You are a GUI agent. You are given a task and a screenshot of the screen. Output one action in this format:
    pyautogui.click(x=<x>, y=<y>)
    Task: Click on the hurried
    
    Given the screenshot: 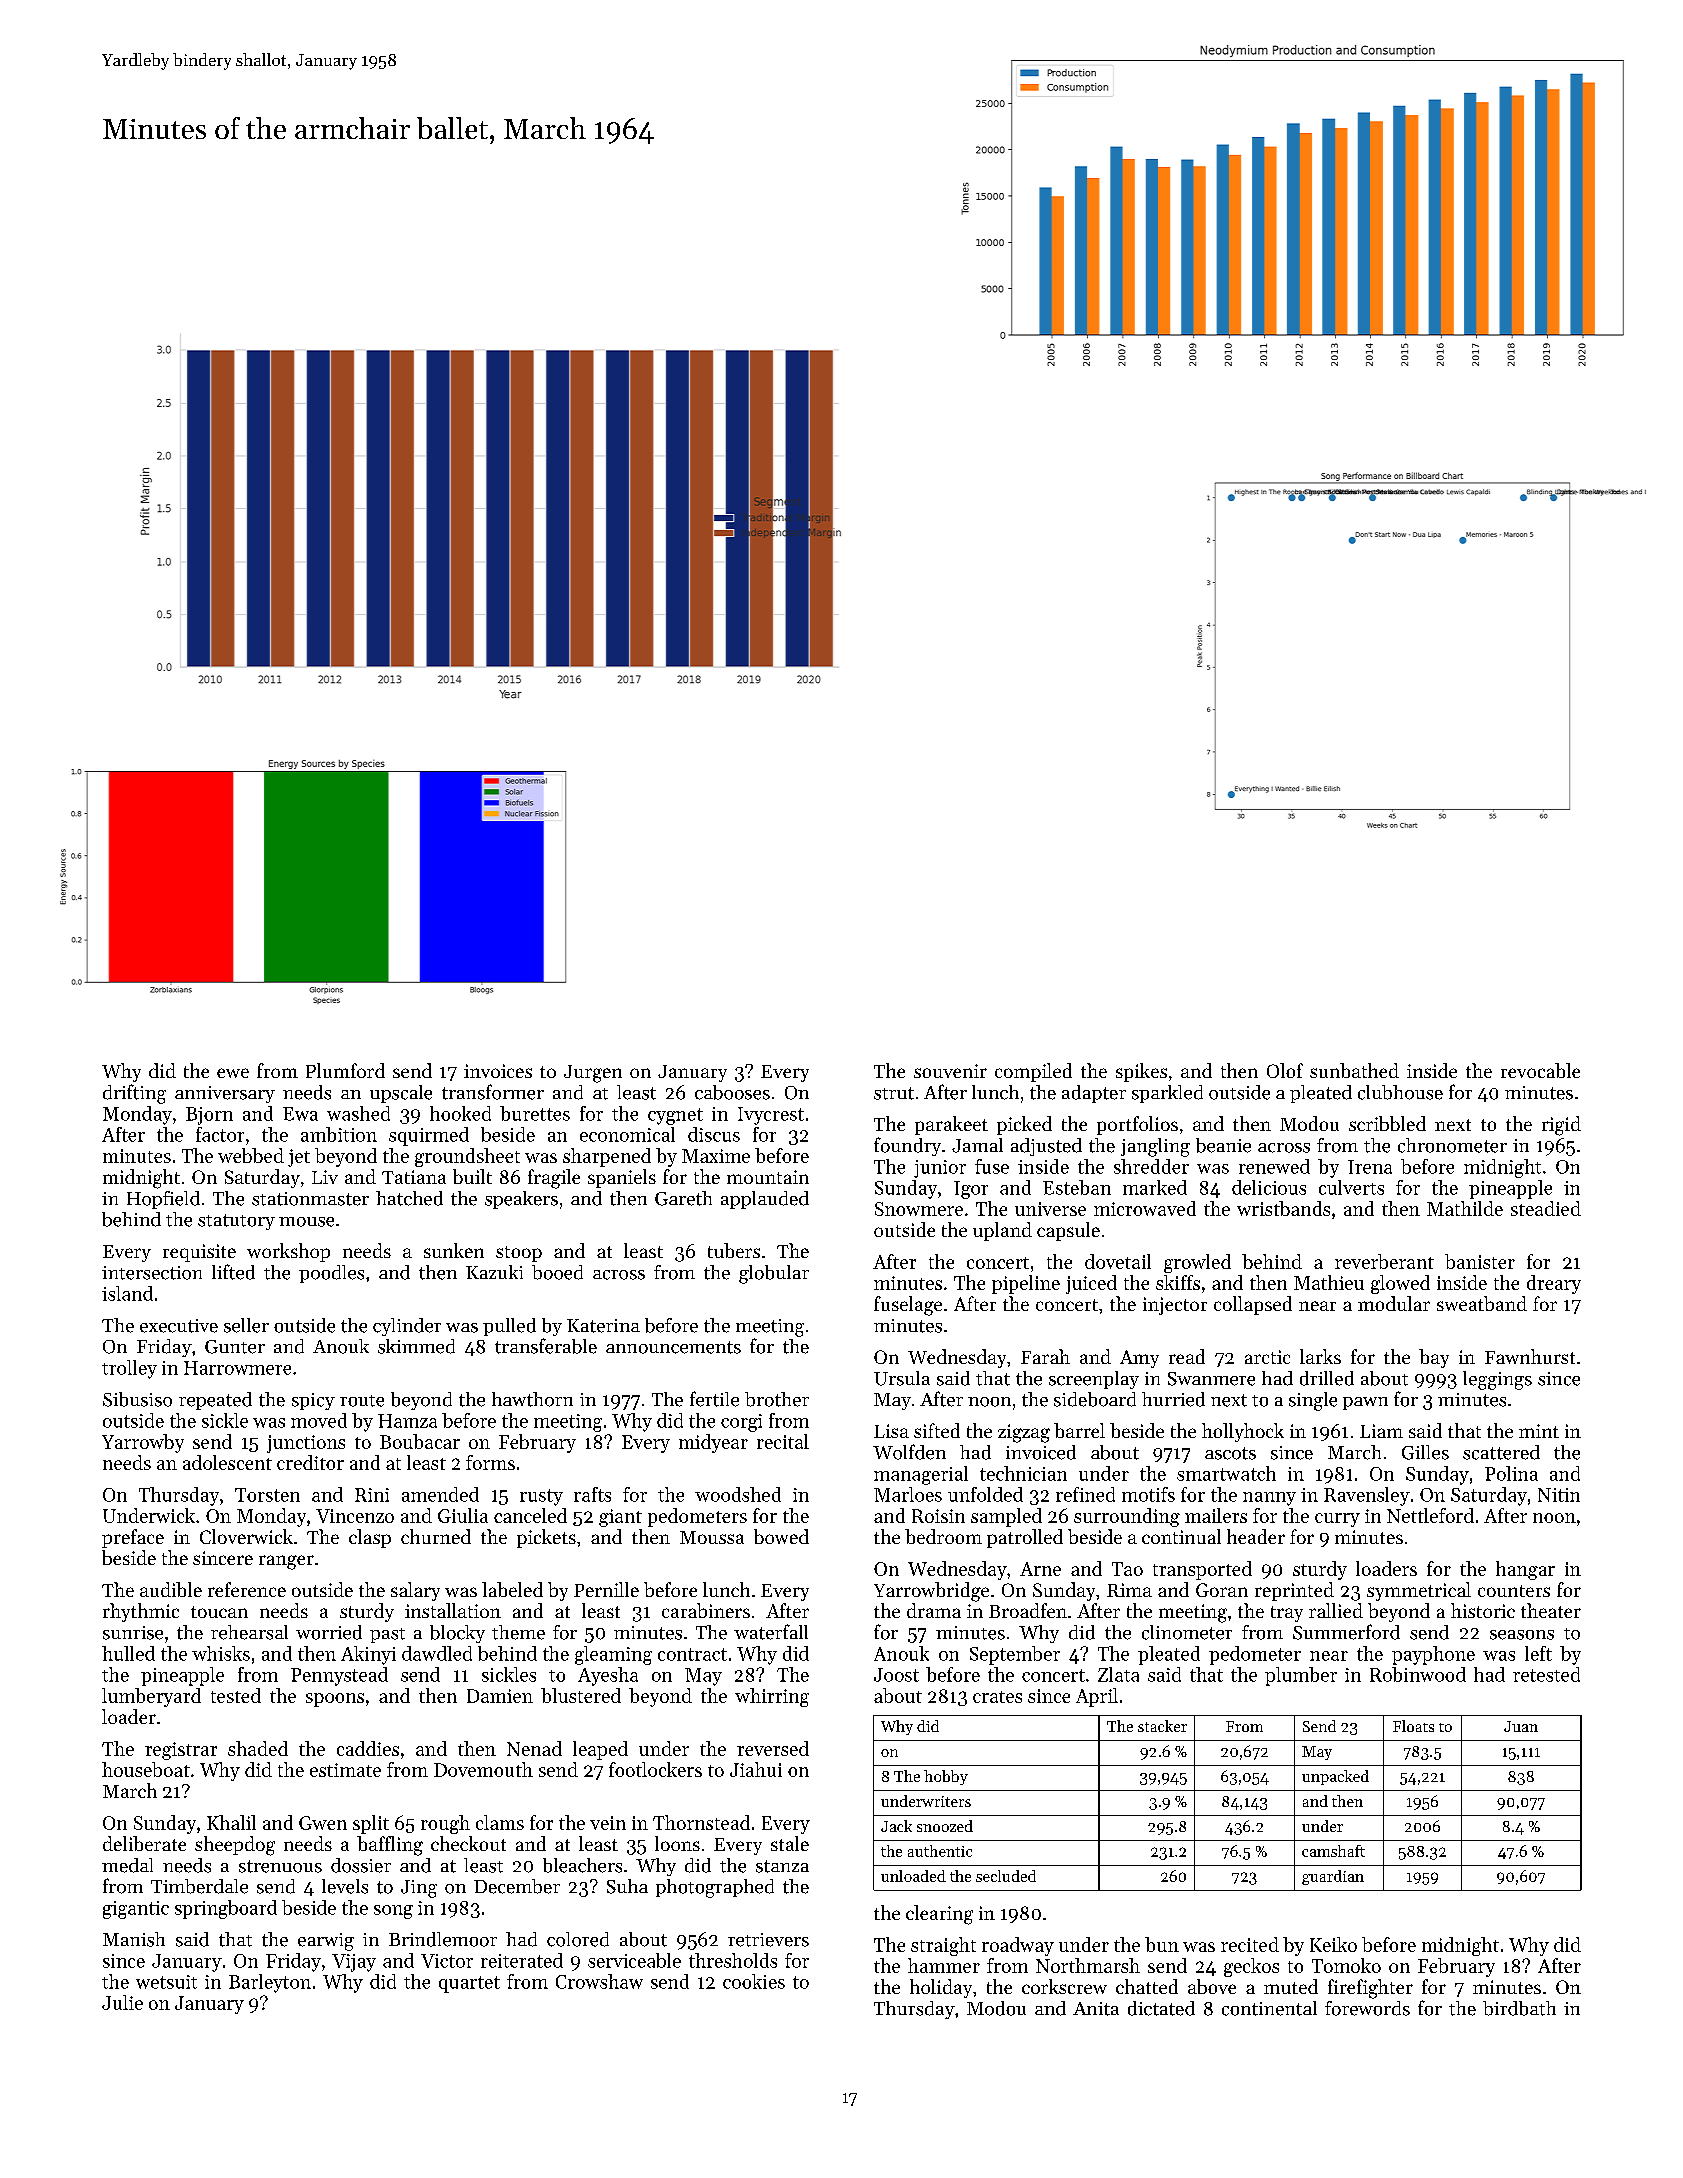 What is the action you would take?
    pyautogui.click(x=1173, y=1399)
